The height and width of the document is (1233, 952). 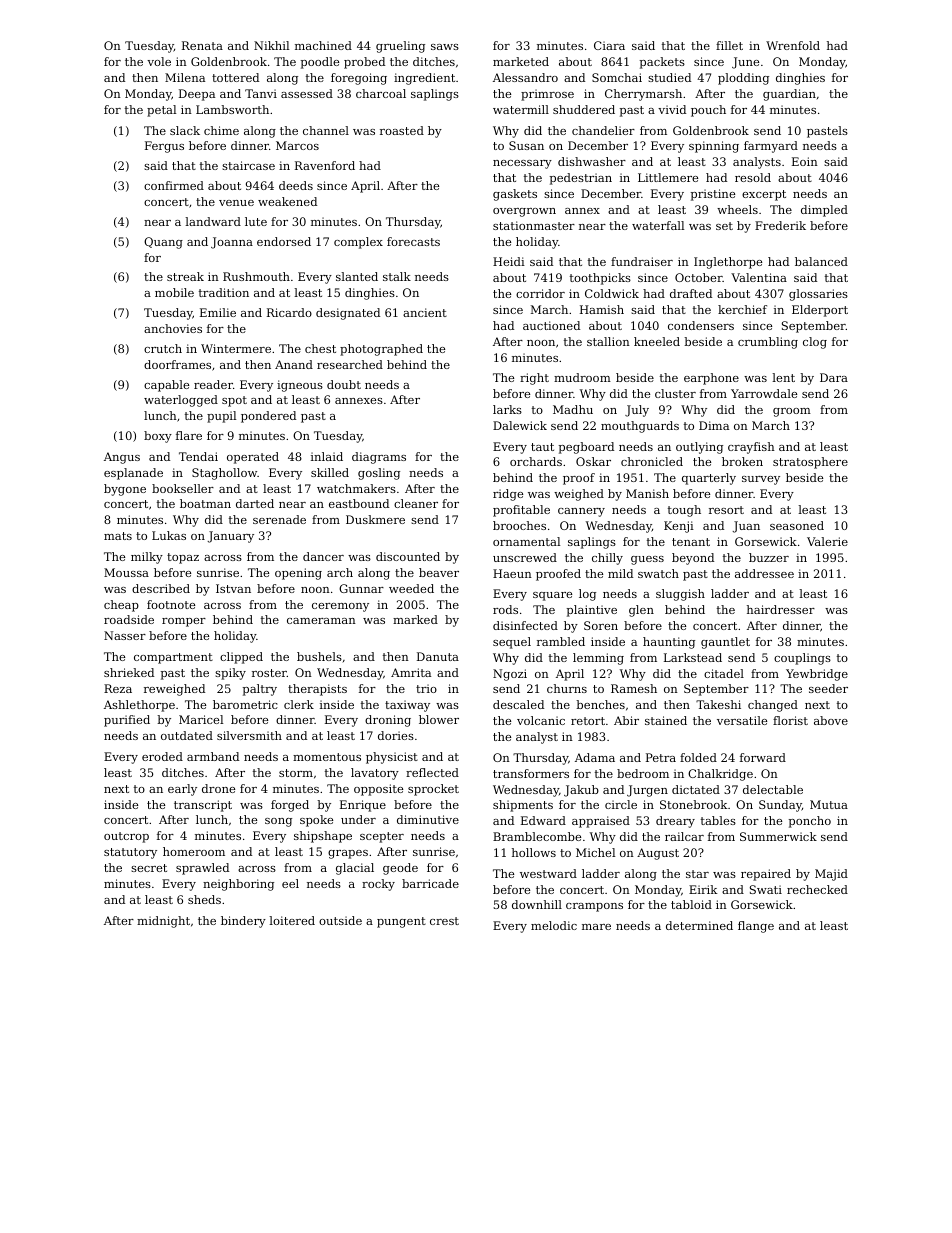 I want to click on dishwasher, so click(x=592, y=161).
